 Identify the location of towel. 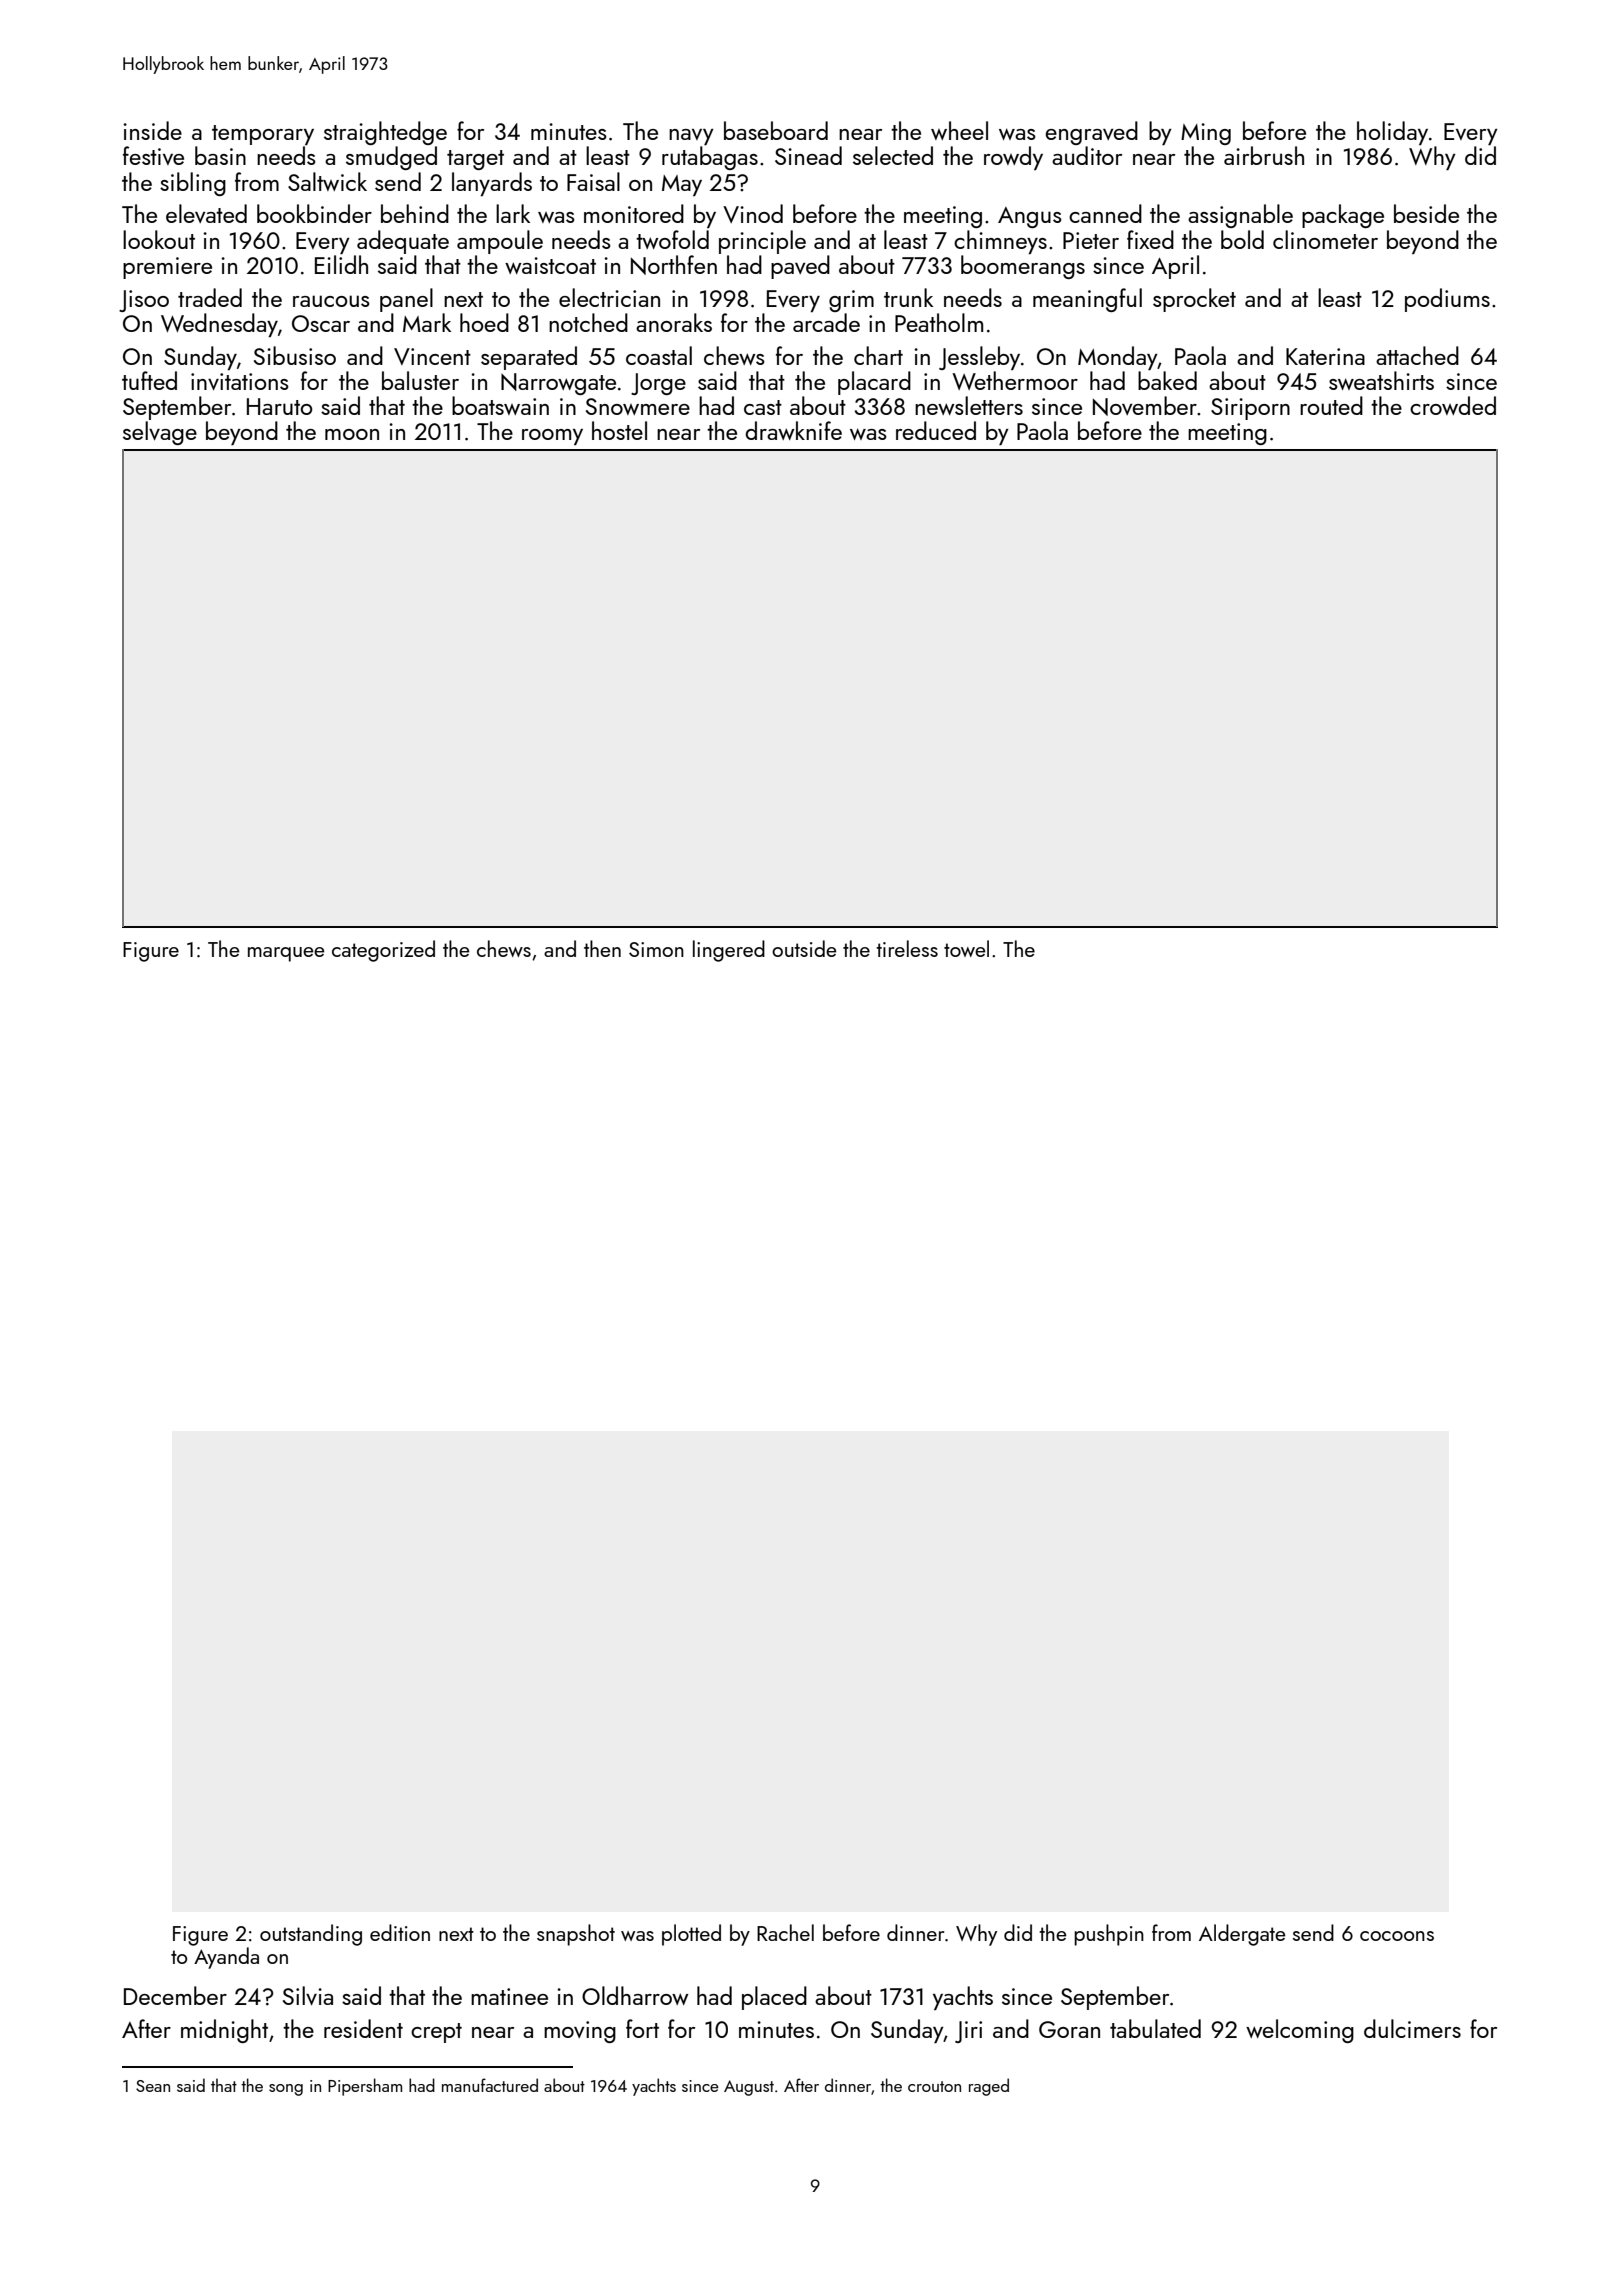
(966, 948).
